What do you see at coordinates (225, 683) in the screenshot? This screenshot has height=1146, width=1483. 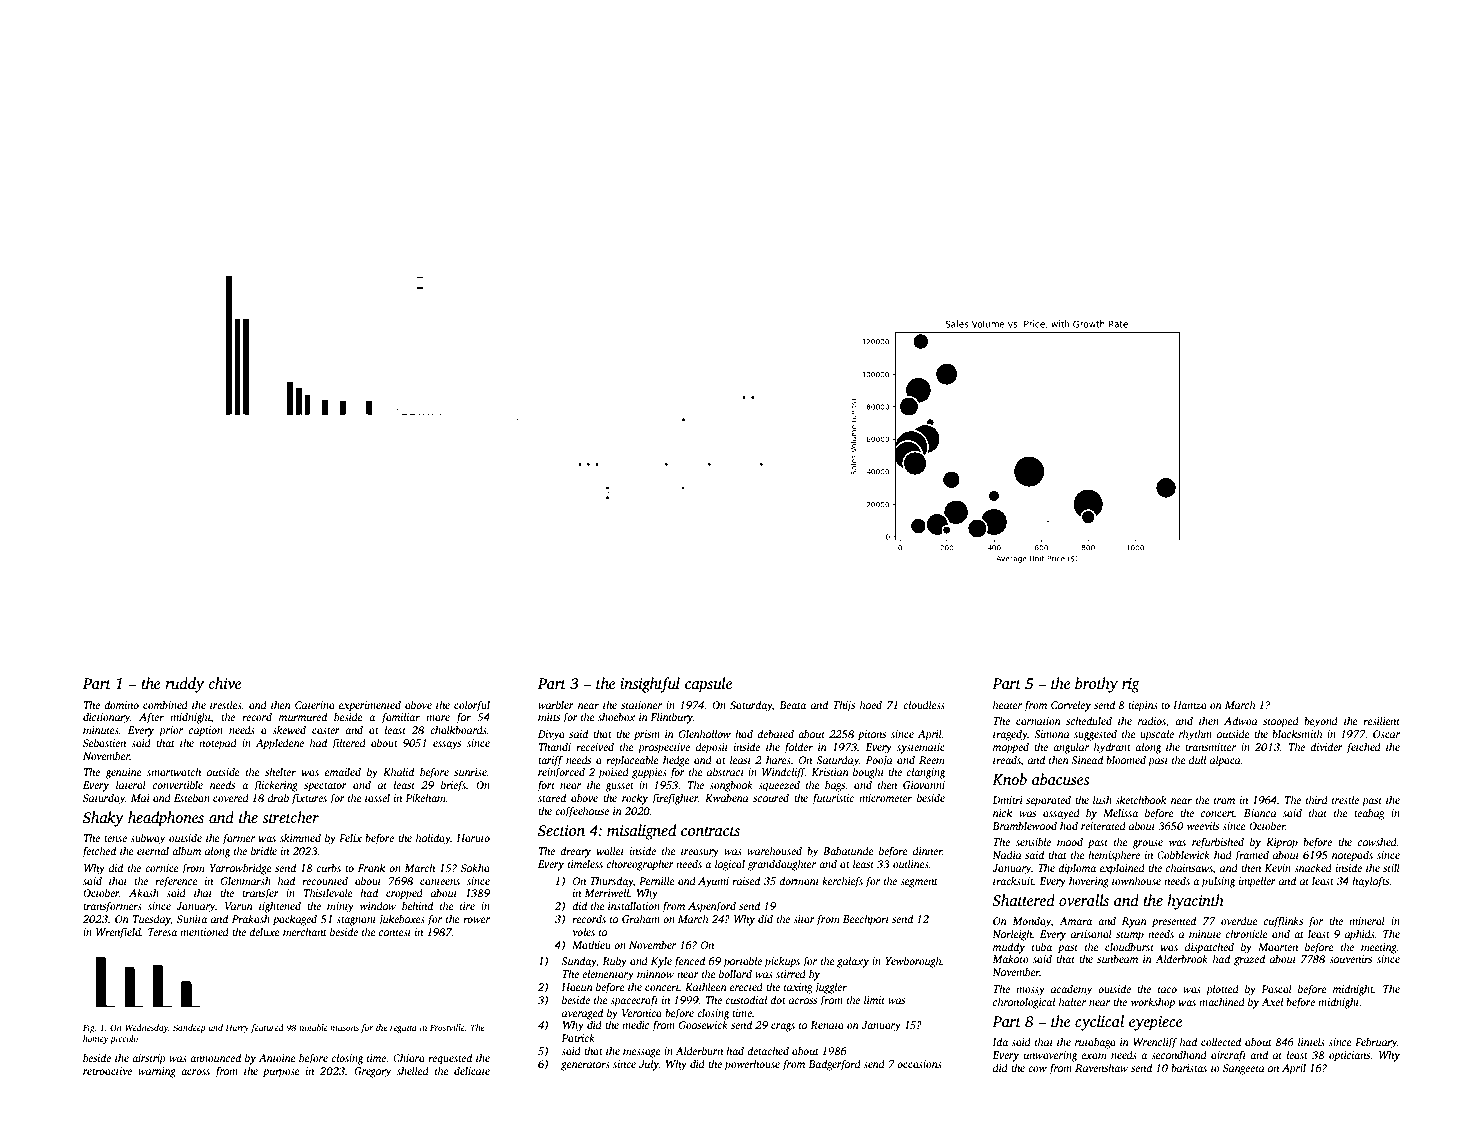 I see `chive` at bounding box center [225, 683].
